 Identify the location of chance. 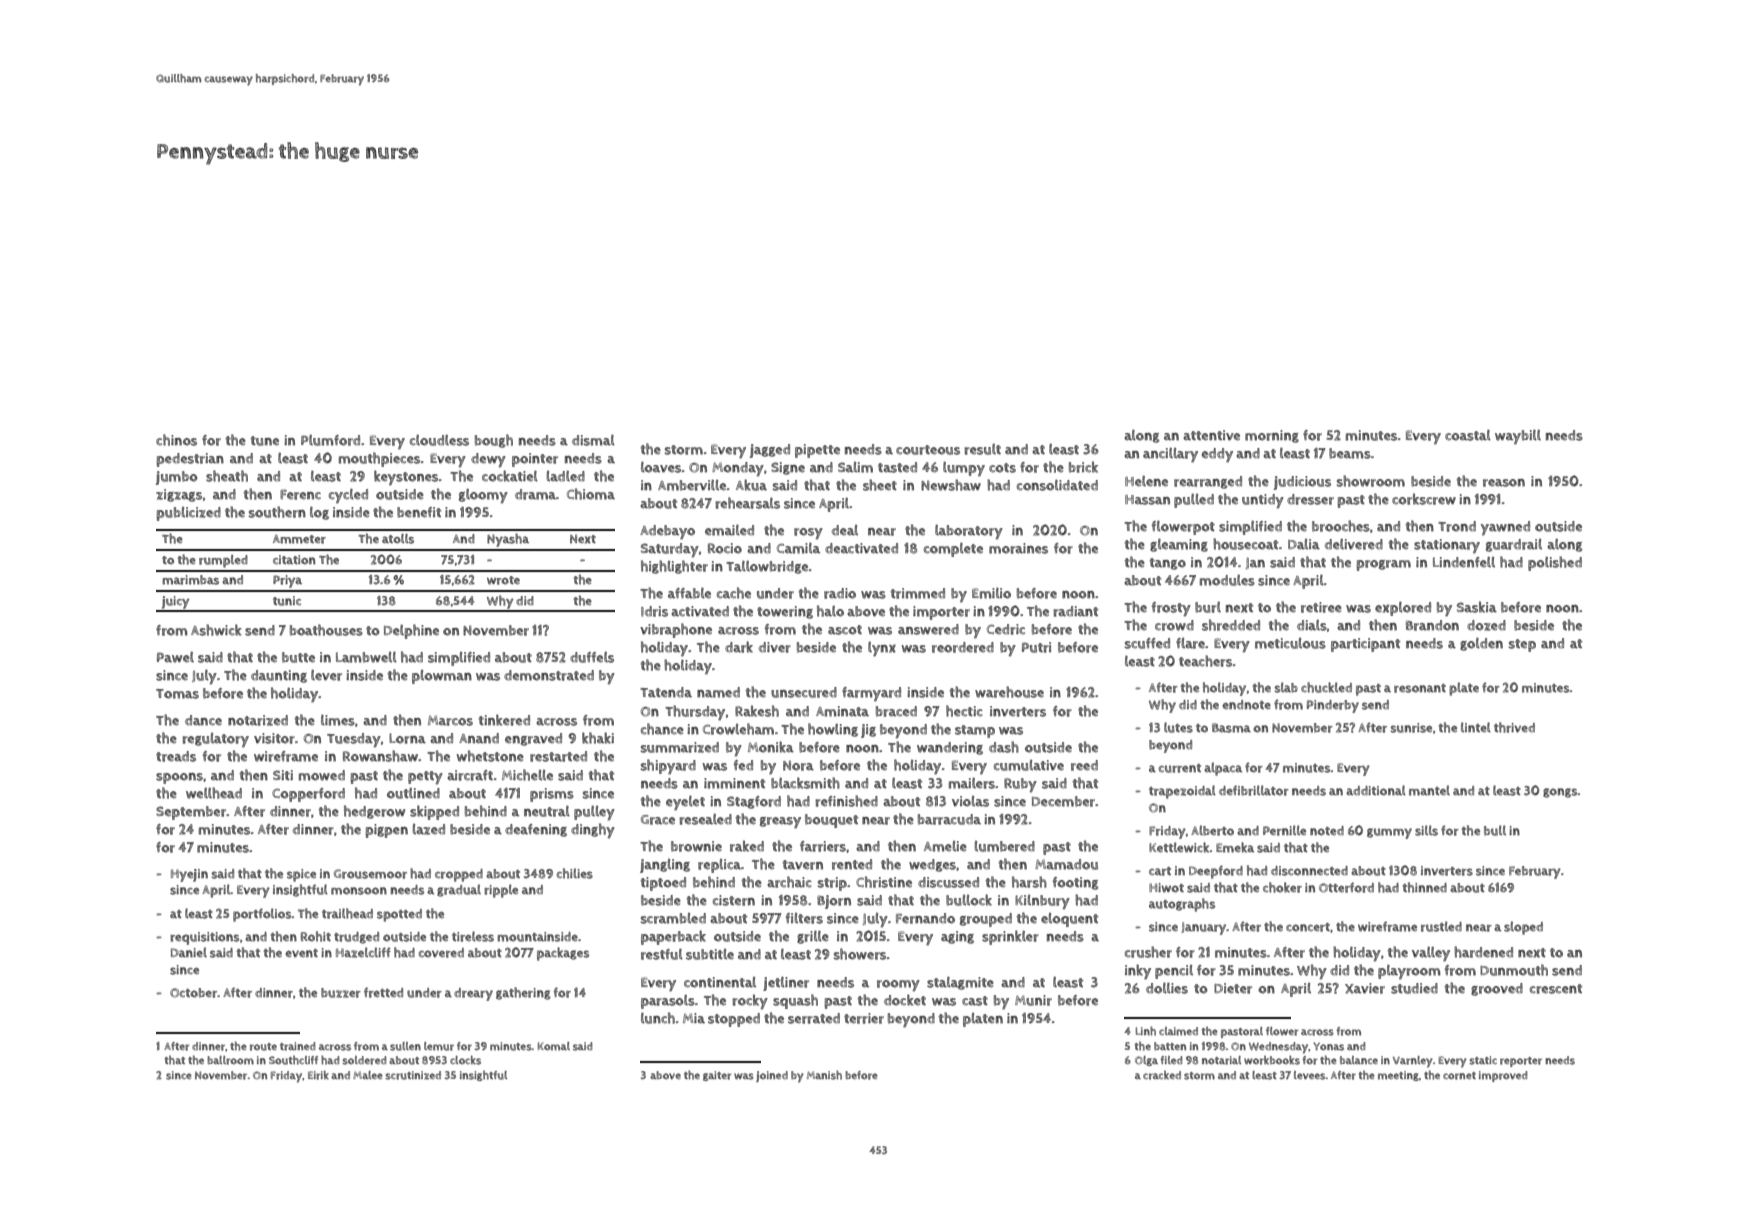
(662, 729).
